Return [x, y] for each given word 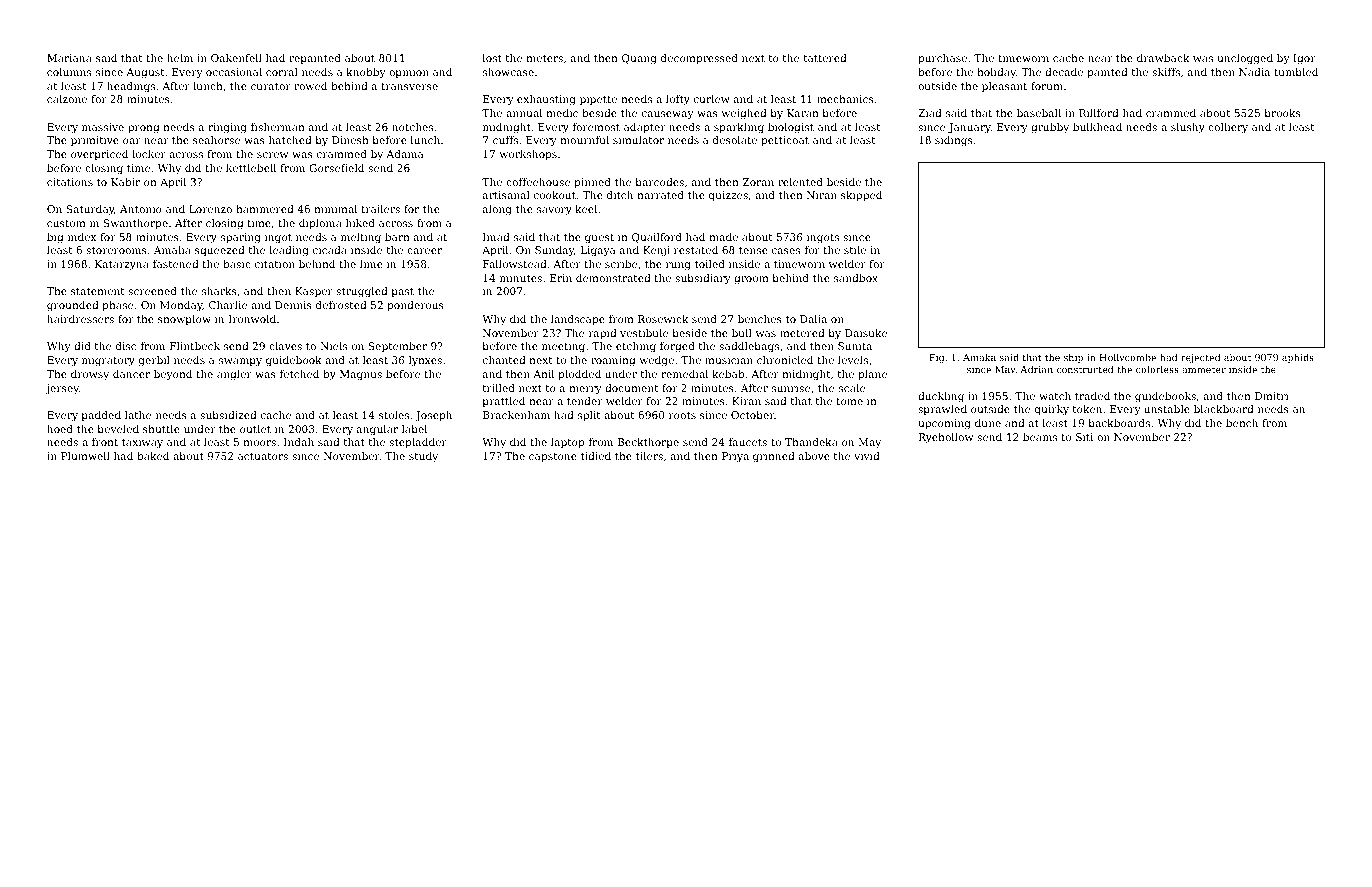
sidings [954, 141]
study [423, 457]
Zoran [758, 182]
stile [855, 250]
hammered [265, 209]
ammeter [1204, 370]
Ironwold [252, 319]
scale [852, 388]
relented [800, 182]
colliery [1228, 128]
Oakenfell [236, 58]
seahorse [216, 140]
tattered [825, 58]
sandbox [856, 278]
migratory [108, 361]
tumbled [1296, 72]
